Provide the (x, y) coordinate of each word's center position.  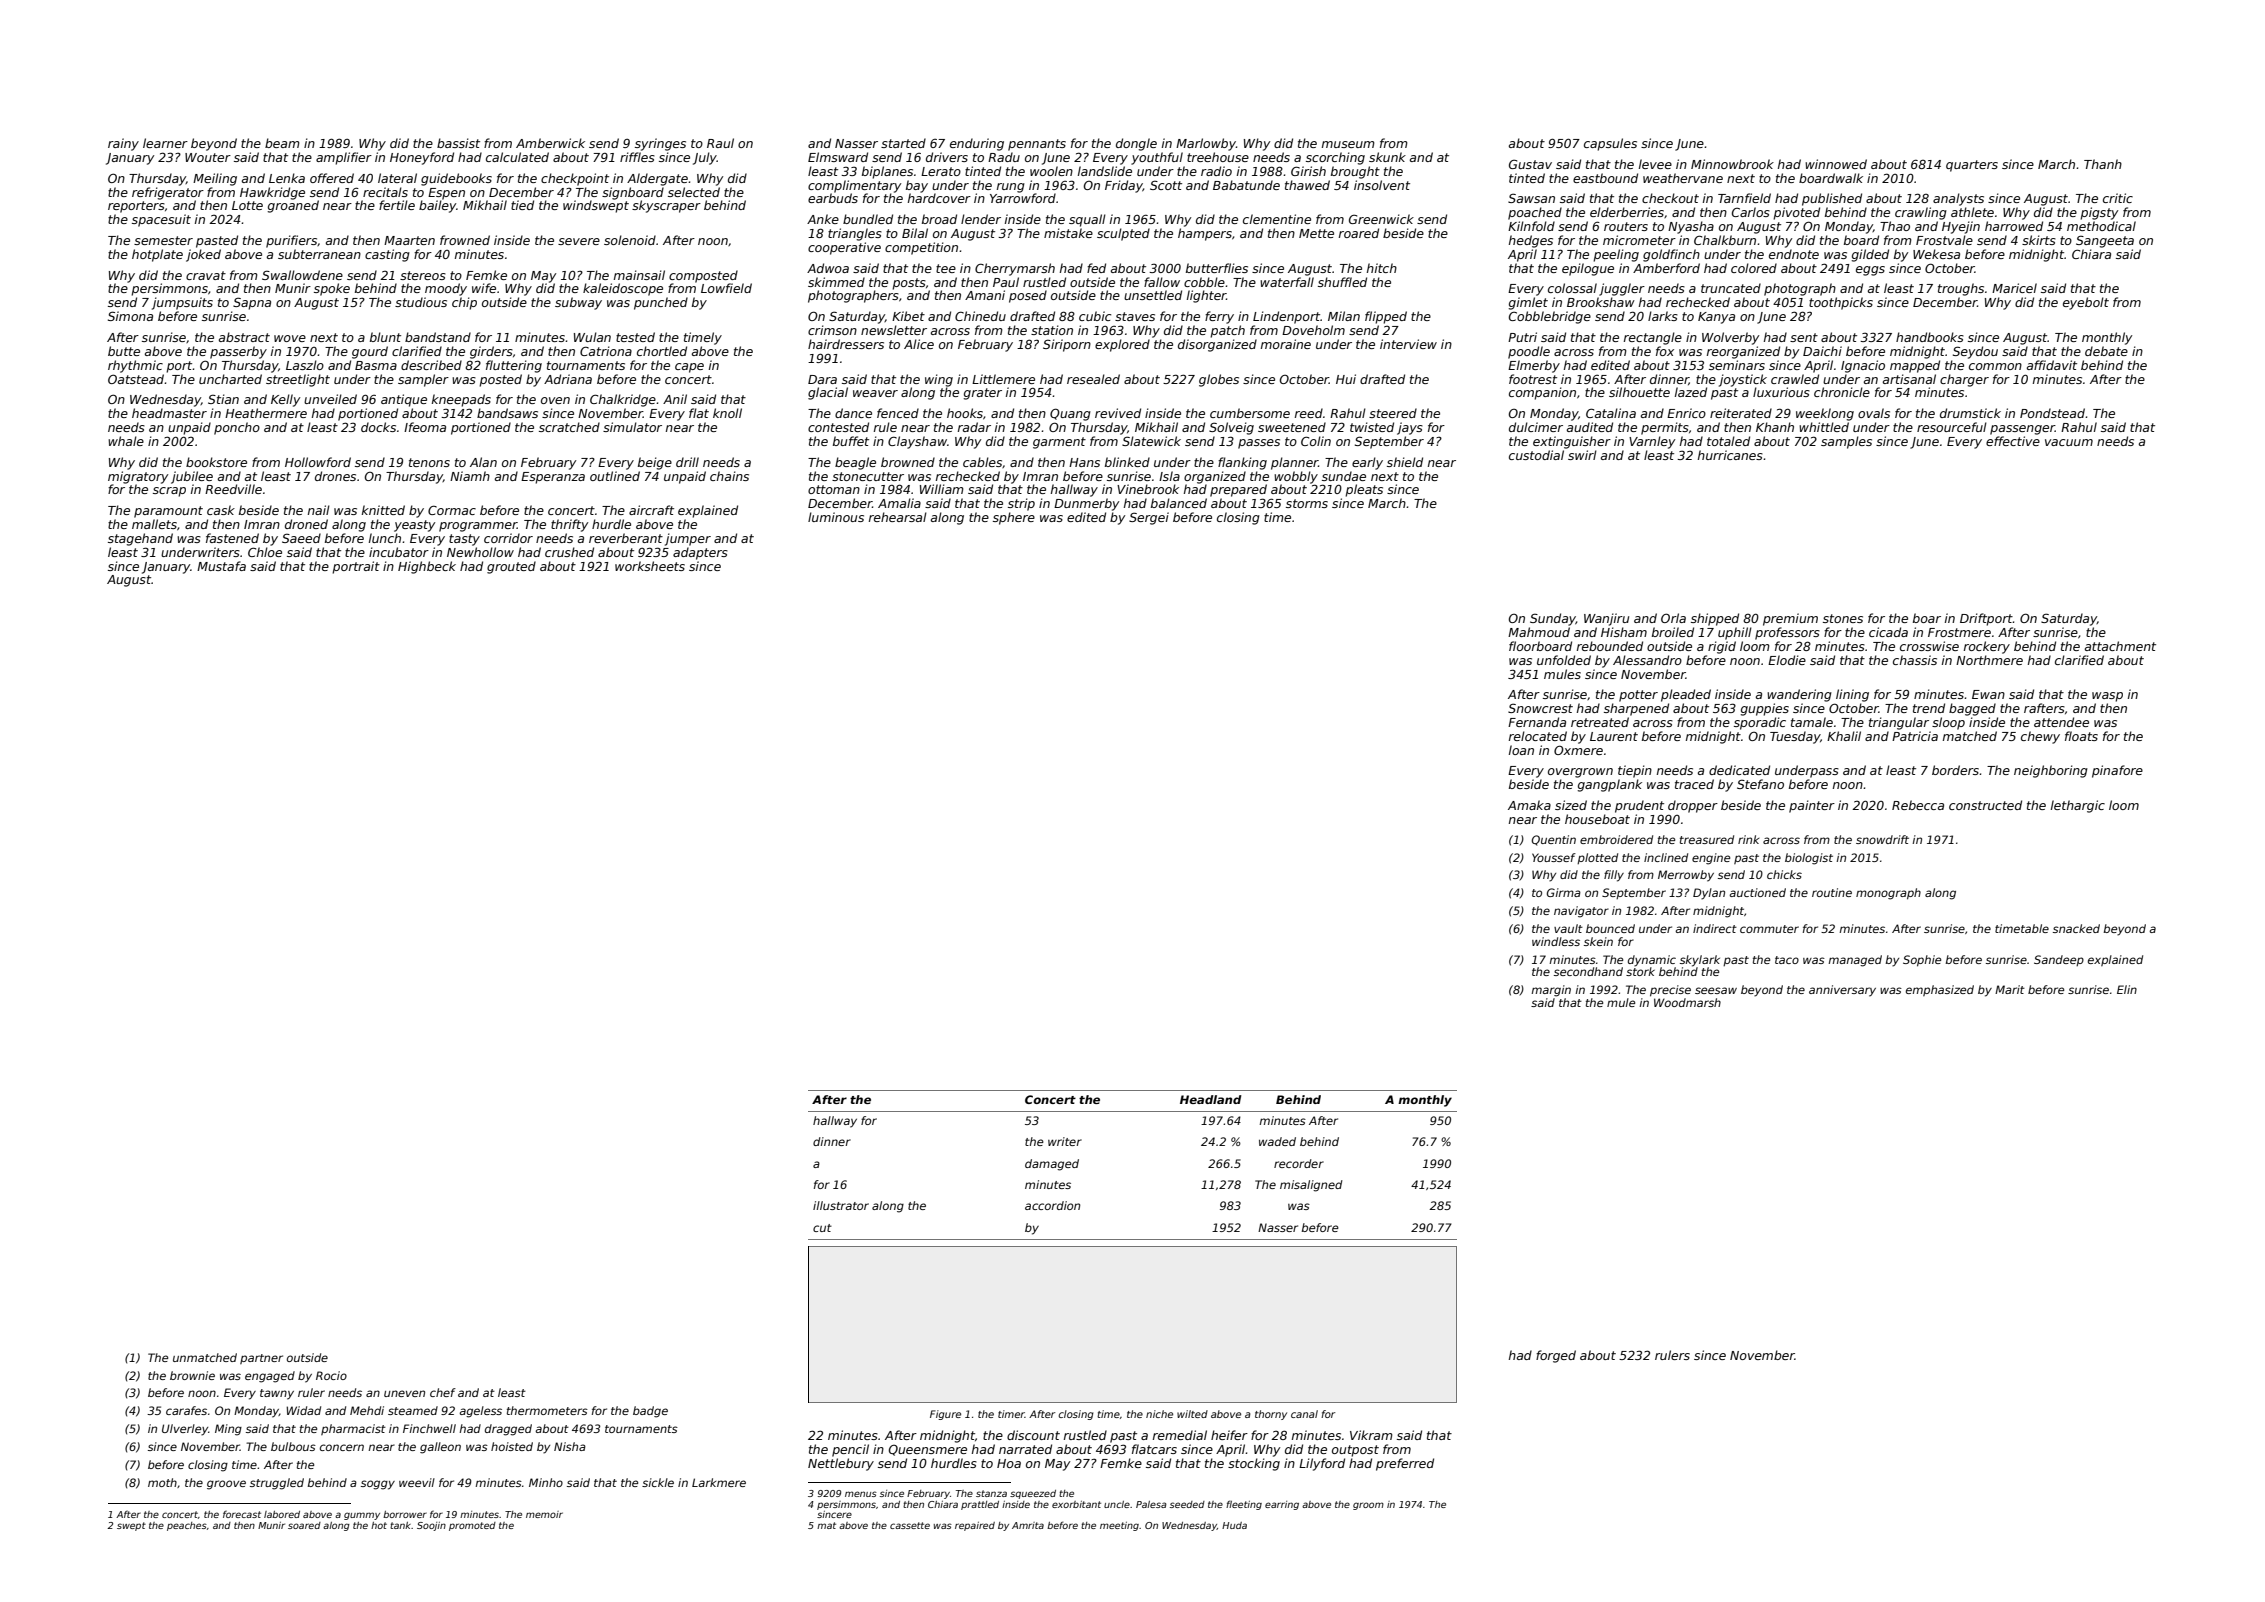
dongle (1136, 144)
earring (1282, 1505)
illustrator (841, 1205)
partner (261, 1359)
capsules (1610, 144)
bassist (458, 143)
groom (1368, 1506)
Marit (2010, 989)
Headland (1211, 1099)
